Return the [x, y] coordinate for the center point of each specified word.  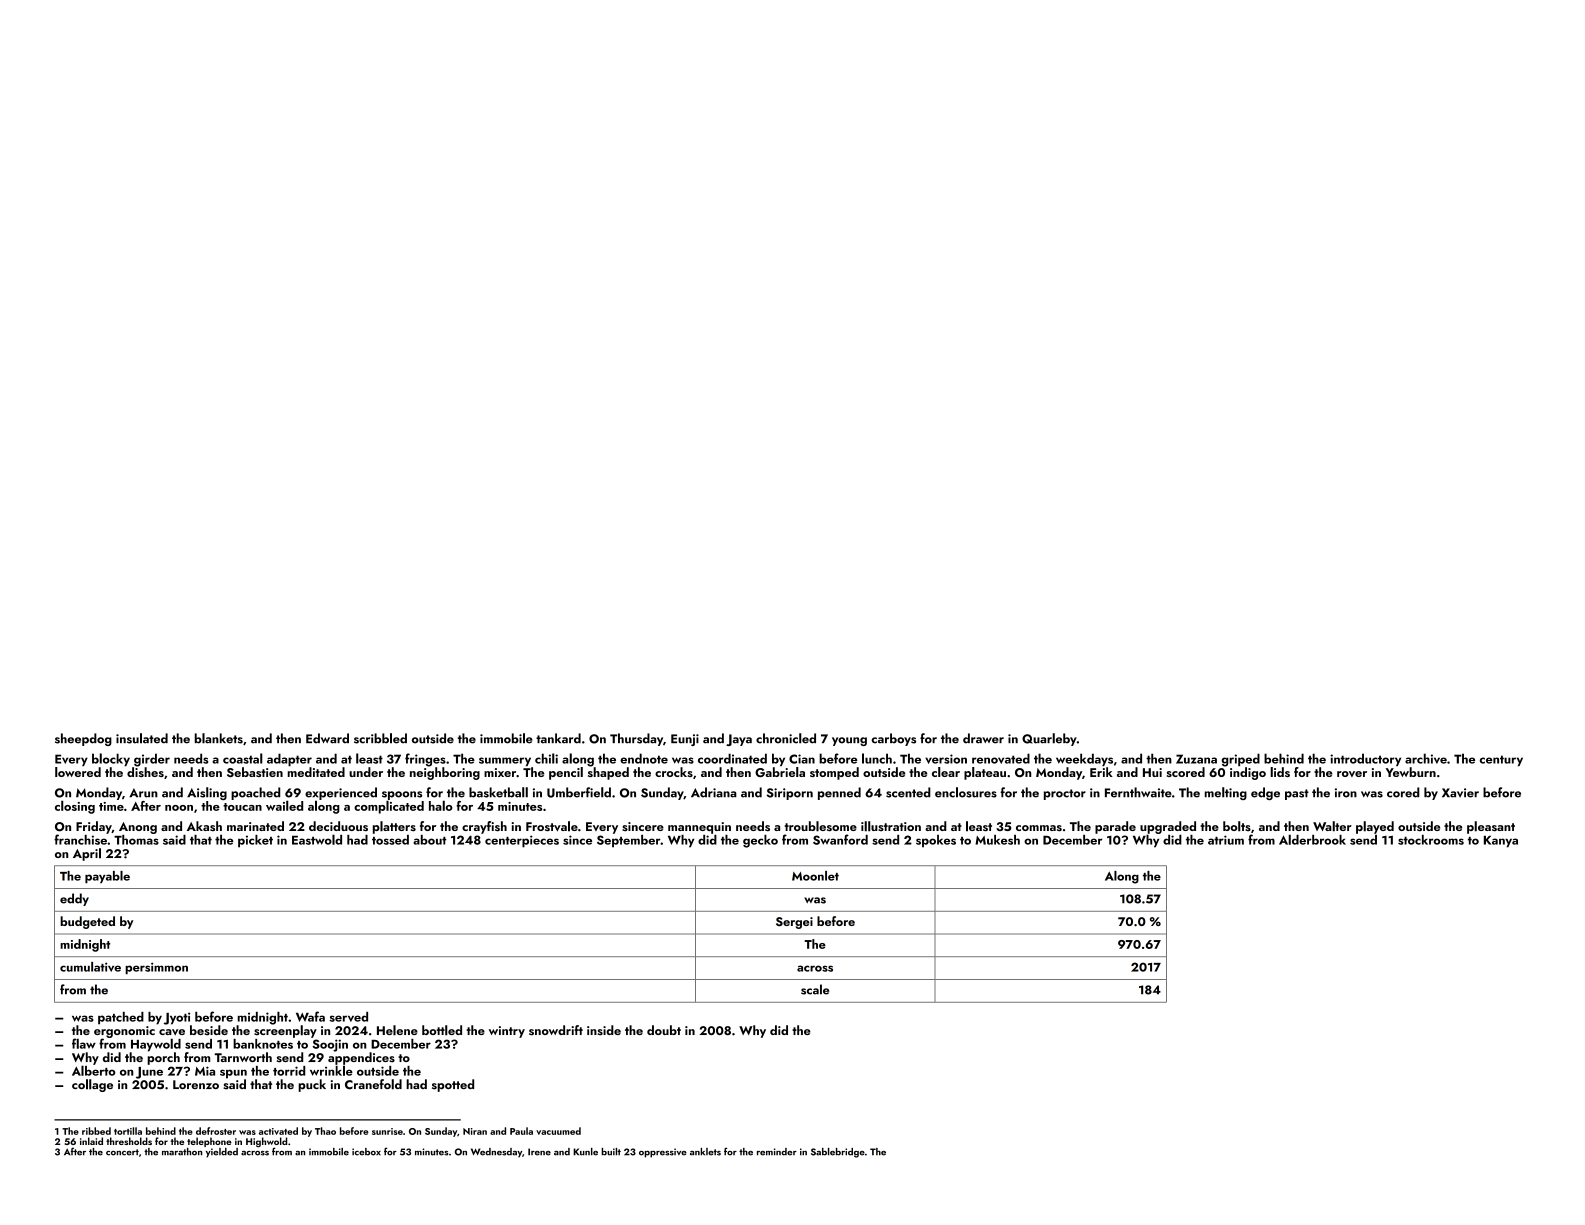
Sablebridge [838, 1153]
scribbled [380, 738]
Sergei [794, 923]
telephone [209, 1142]
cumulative [90, 967]
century [1501, 760]
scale [815, 989]
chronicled [786, 738]
